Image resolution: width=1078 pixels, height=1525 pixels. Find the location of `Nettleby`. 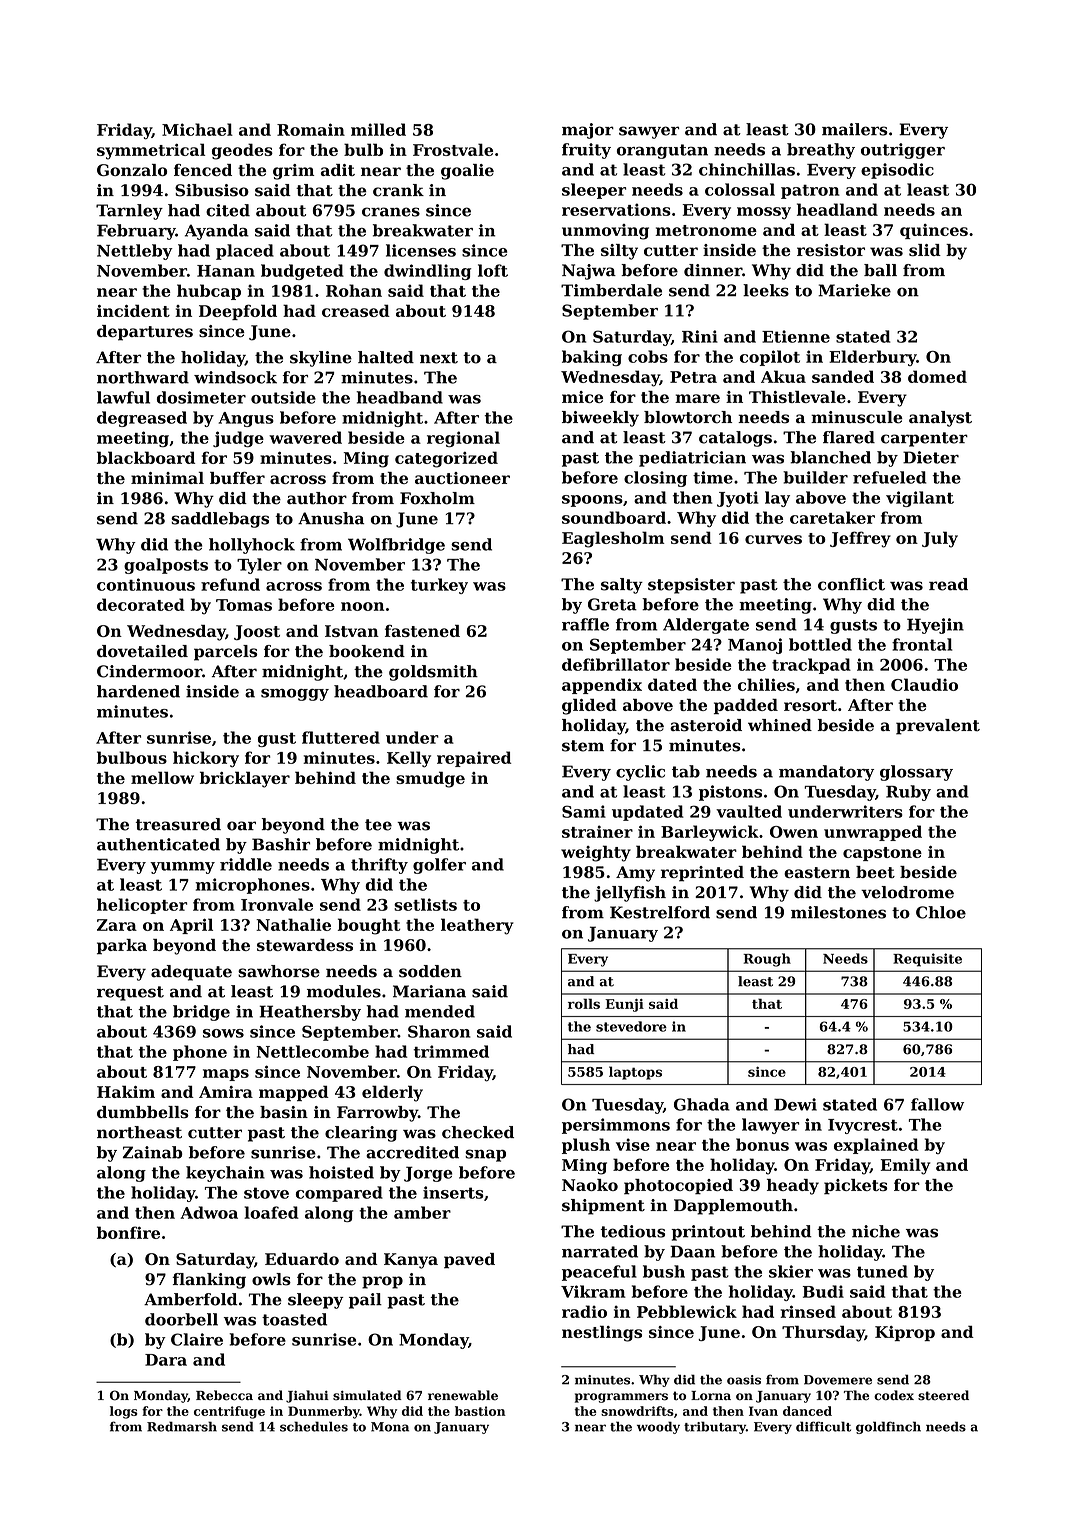

Nettleby is located at coordinates (135, 252).
